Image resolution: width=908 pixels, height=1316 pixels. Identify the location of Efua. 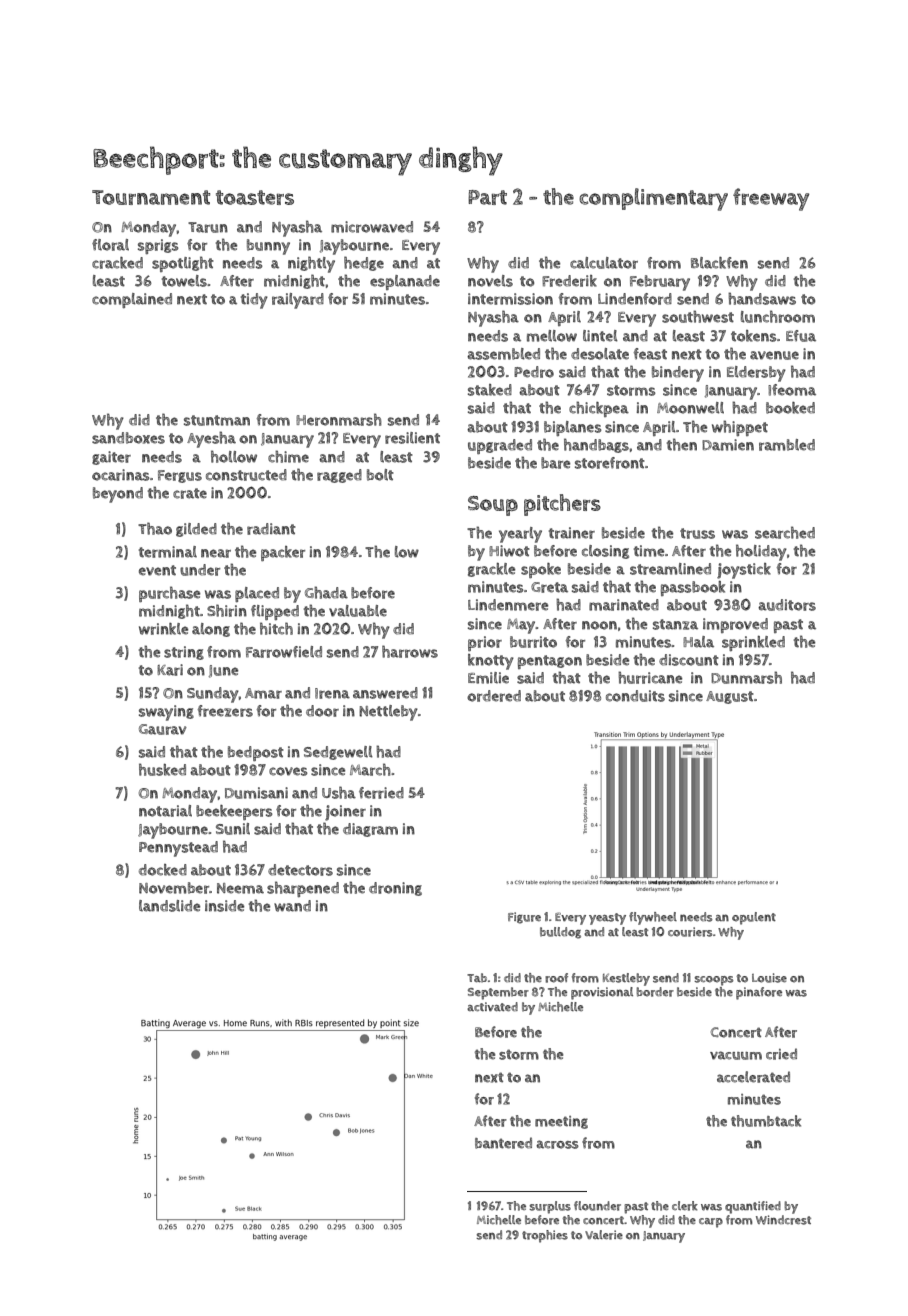
(801, 336).
